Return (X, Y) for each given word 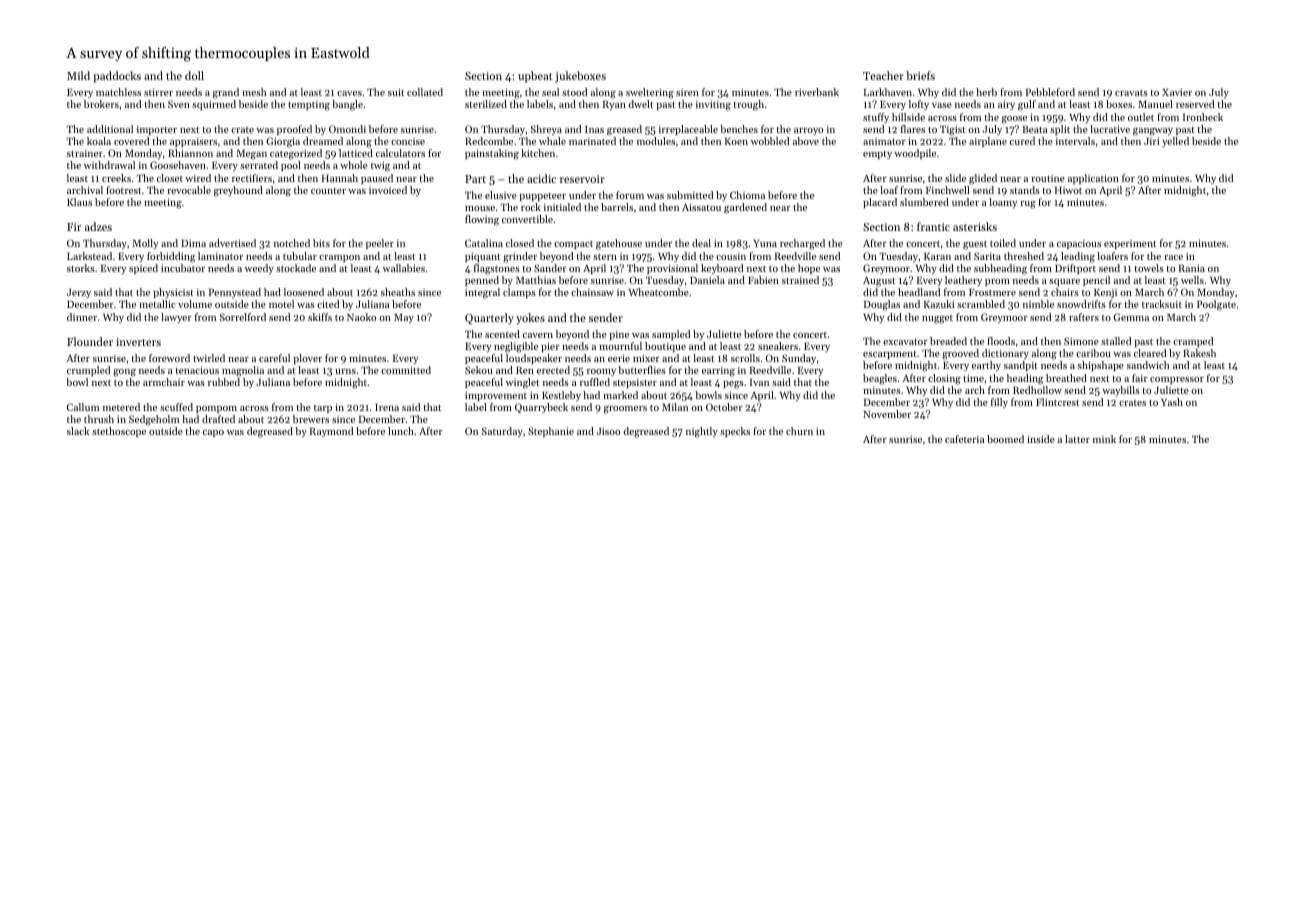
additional (110, 129)
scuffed (176, 407)
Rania (1192, 268)
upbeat (535, 77)
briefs (920, 75)
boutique (665, 347)
